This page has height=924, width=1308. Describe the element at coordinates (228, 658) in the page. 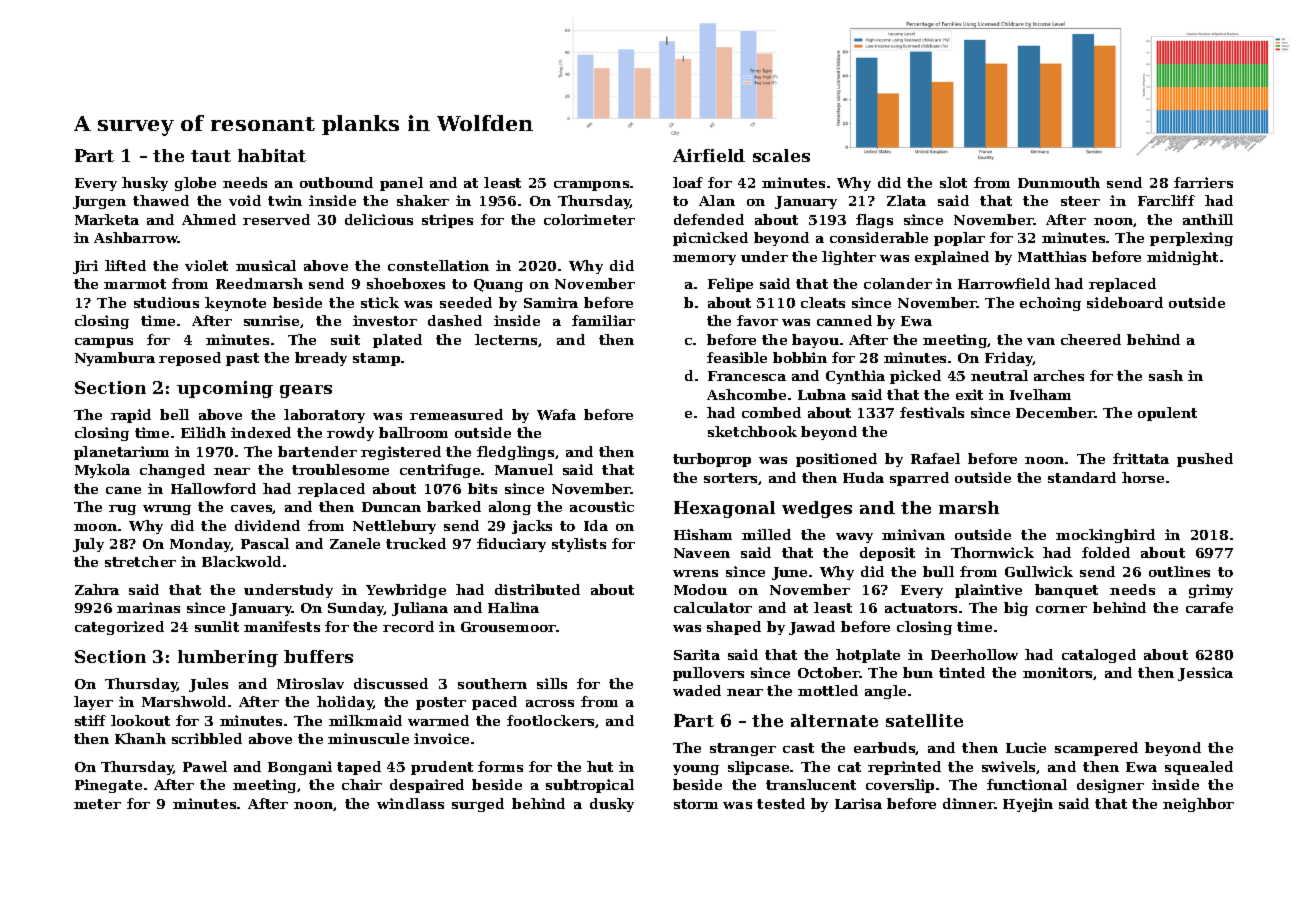

I see `lumbering` at that location.
